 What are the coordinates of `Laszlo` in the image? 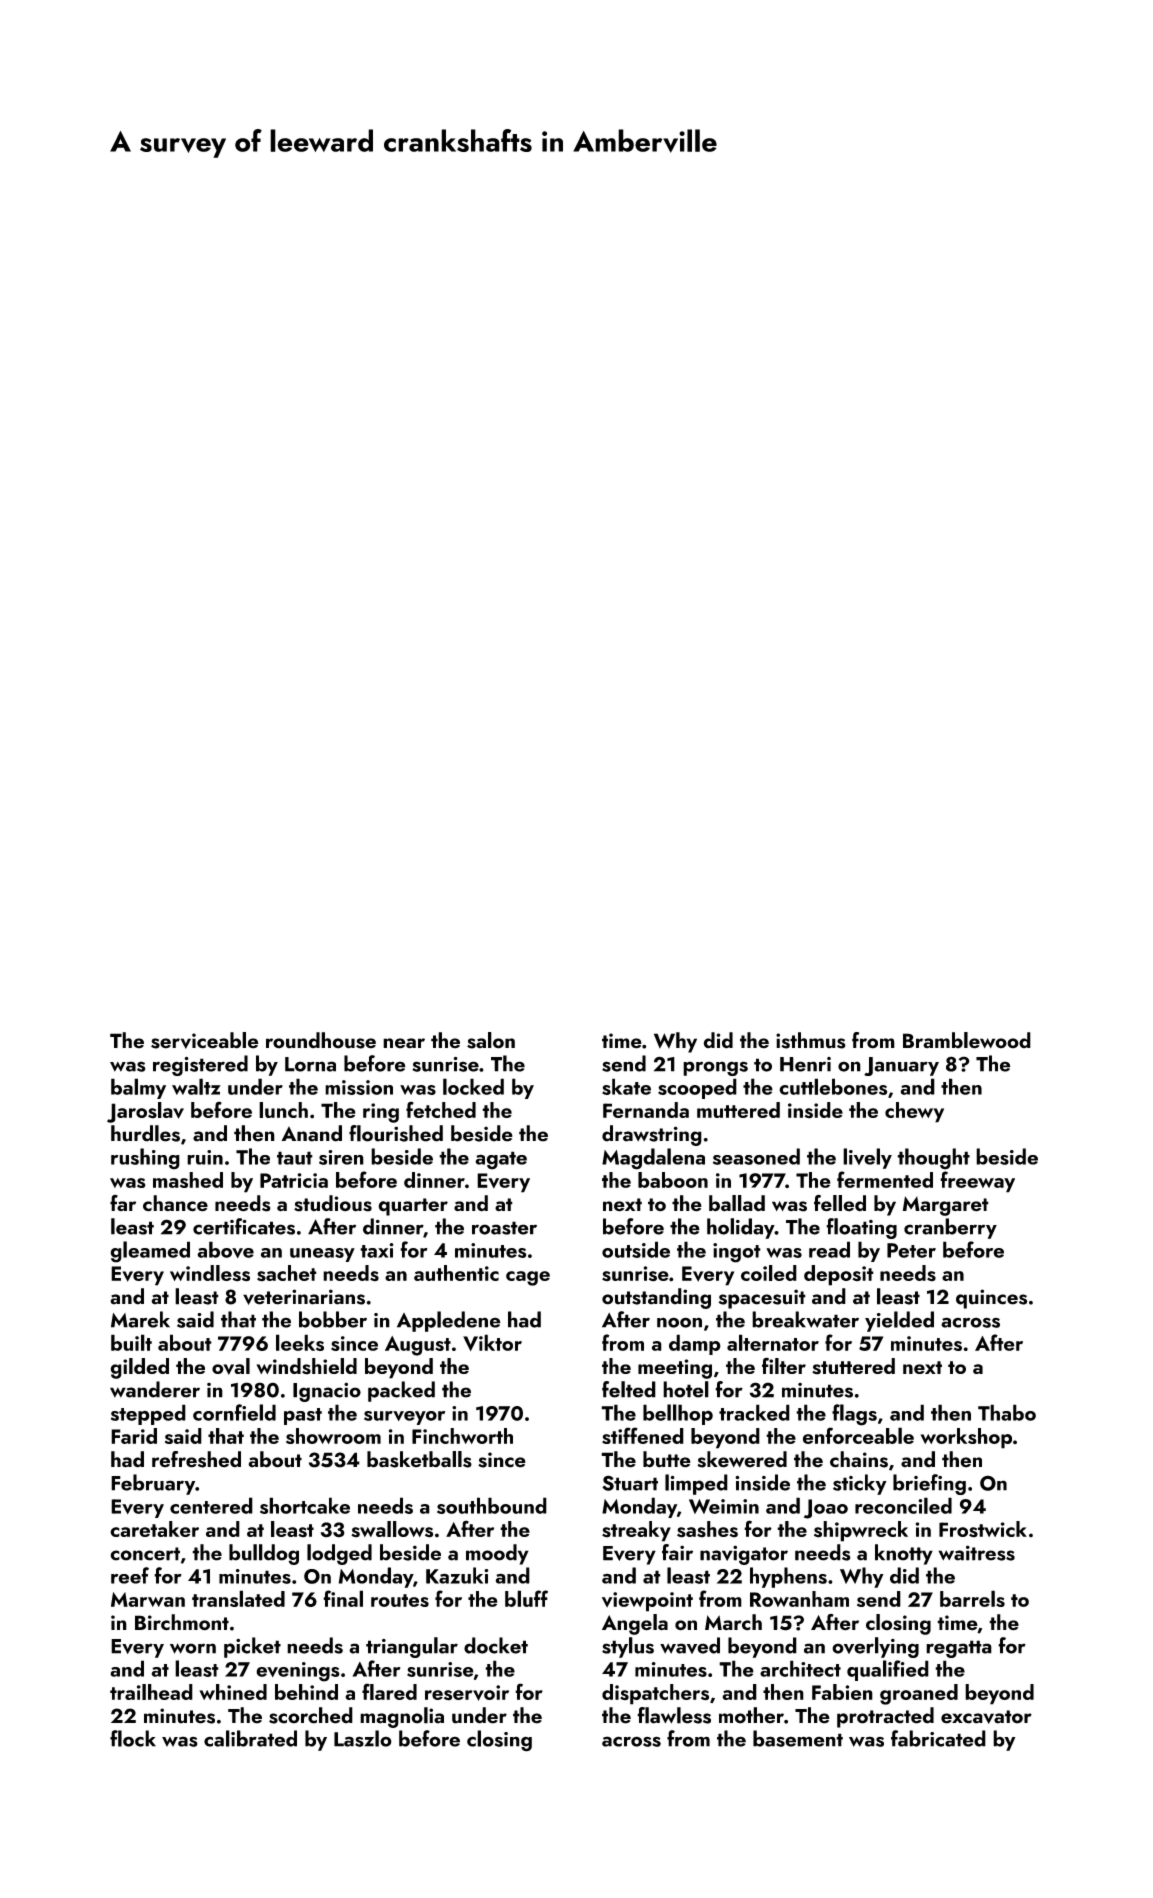 It's located at (363, 1738).
